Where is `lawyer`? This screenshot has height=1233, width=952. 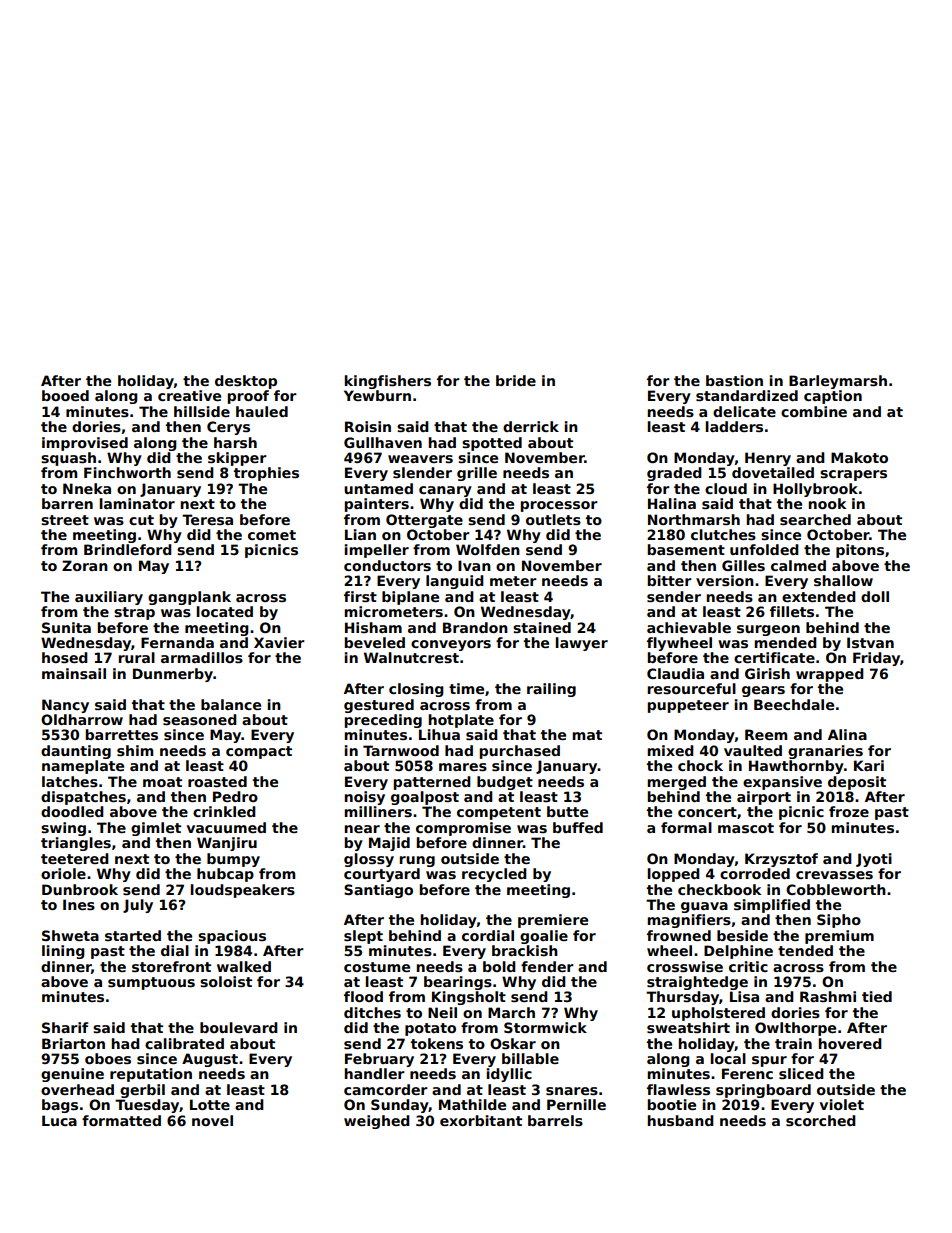 lawyer is located at coordinates (581, 644).
